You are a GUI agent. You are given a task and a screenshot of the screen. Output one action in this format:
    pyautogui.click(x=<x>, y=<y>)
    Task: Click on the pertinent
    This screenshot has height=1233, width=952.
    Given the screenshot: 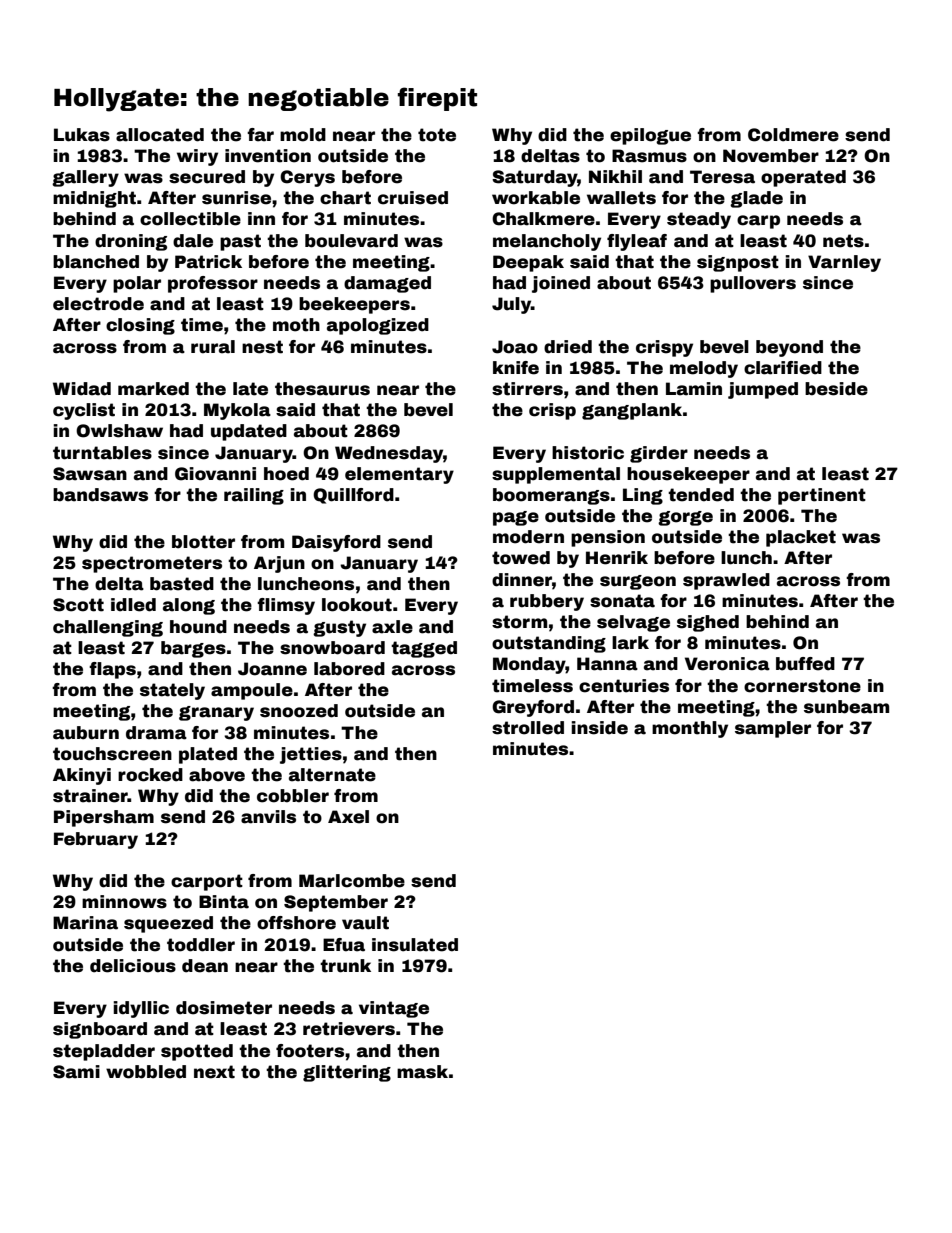 What is the action you would take?
    pyautogui.click(x=822, y=496)
